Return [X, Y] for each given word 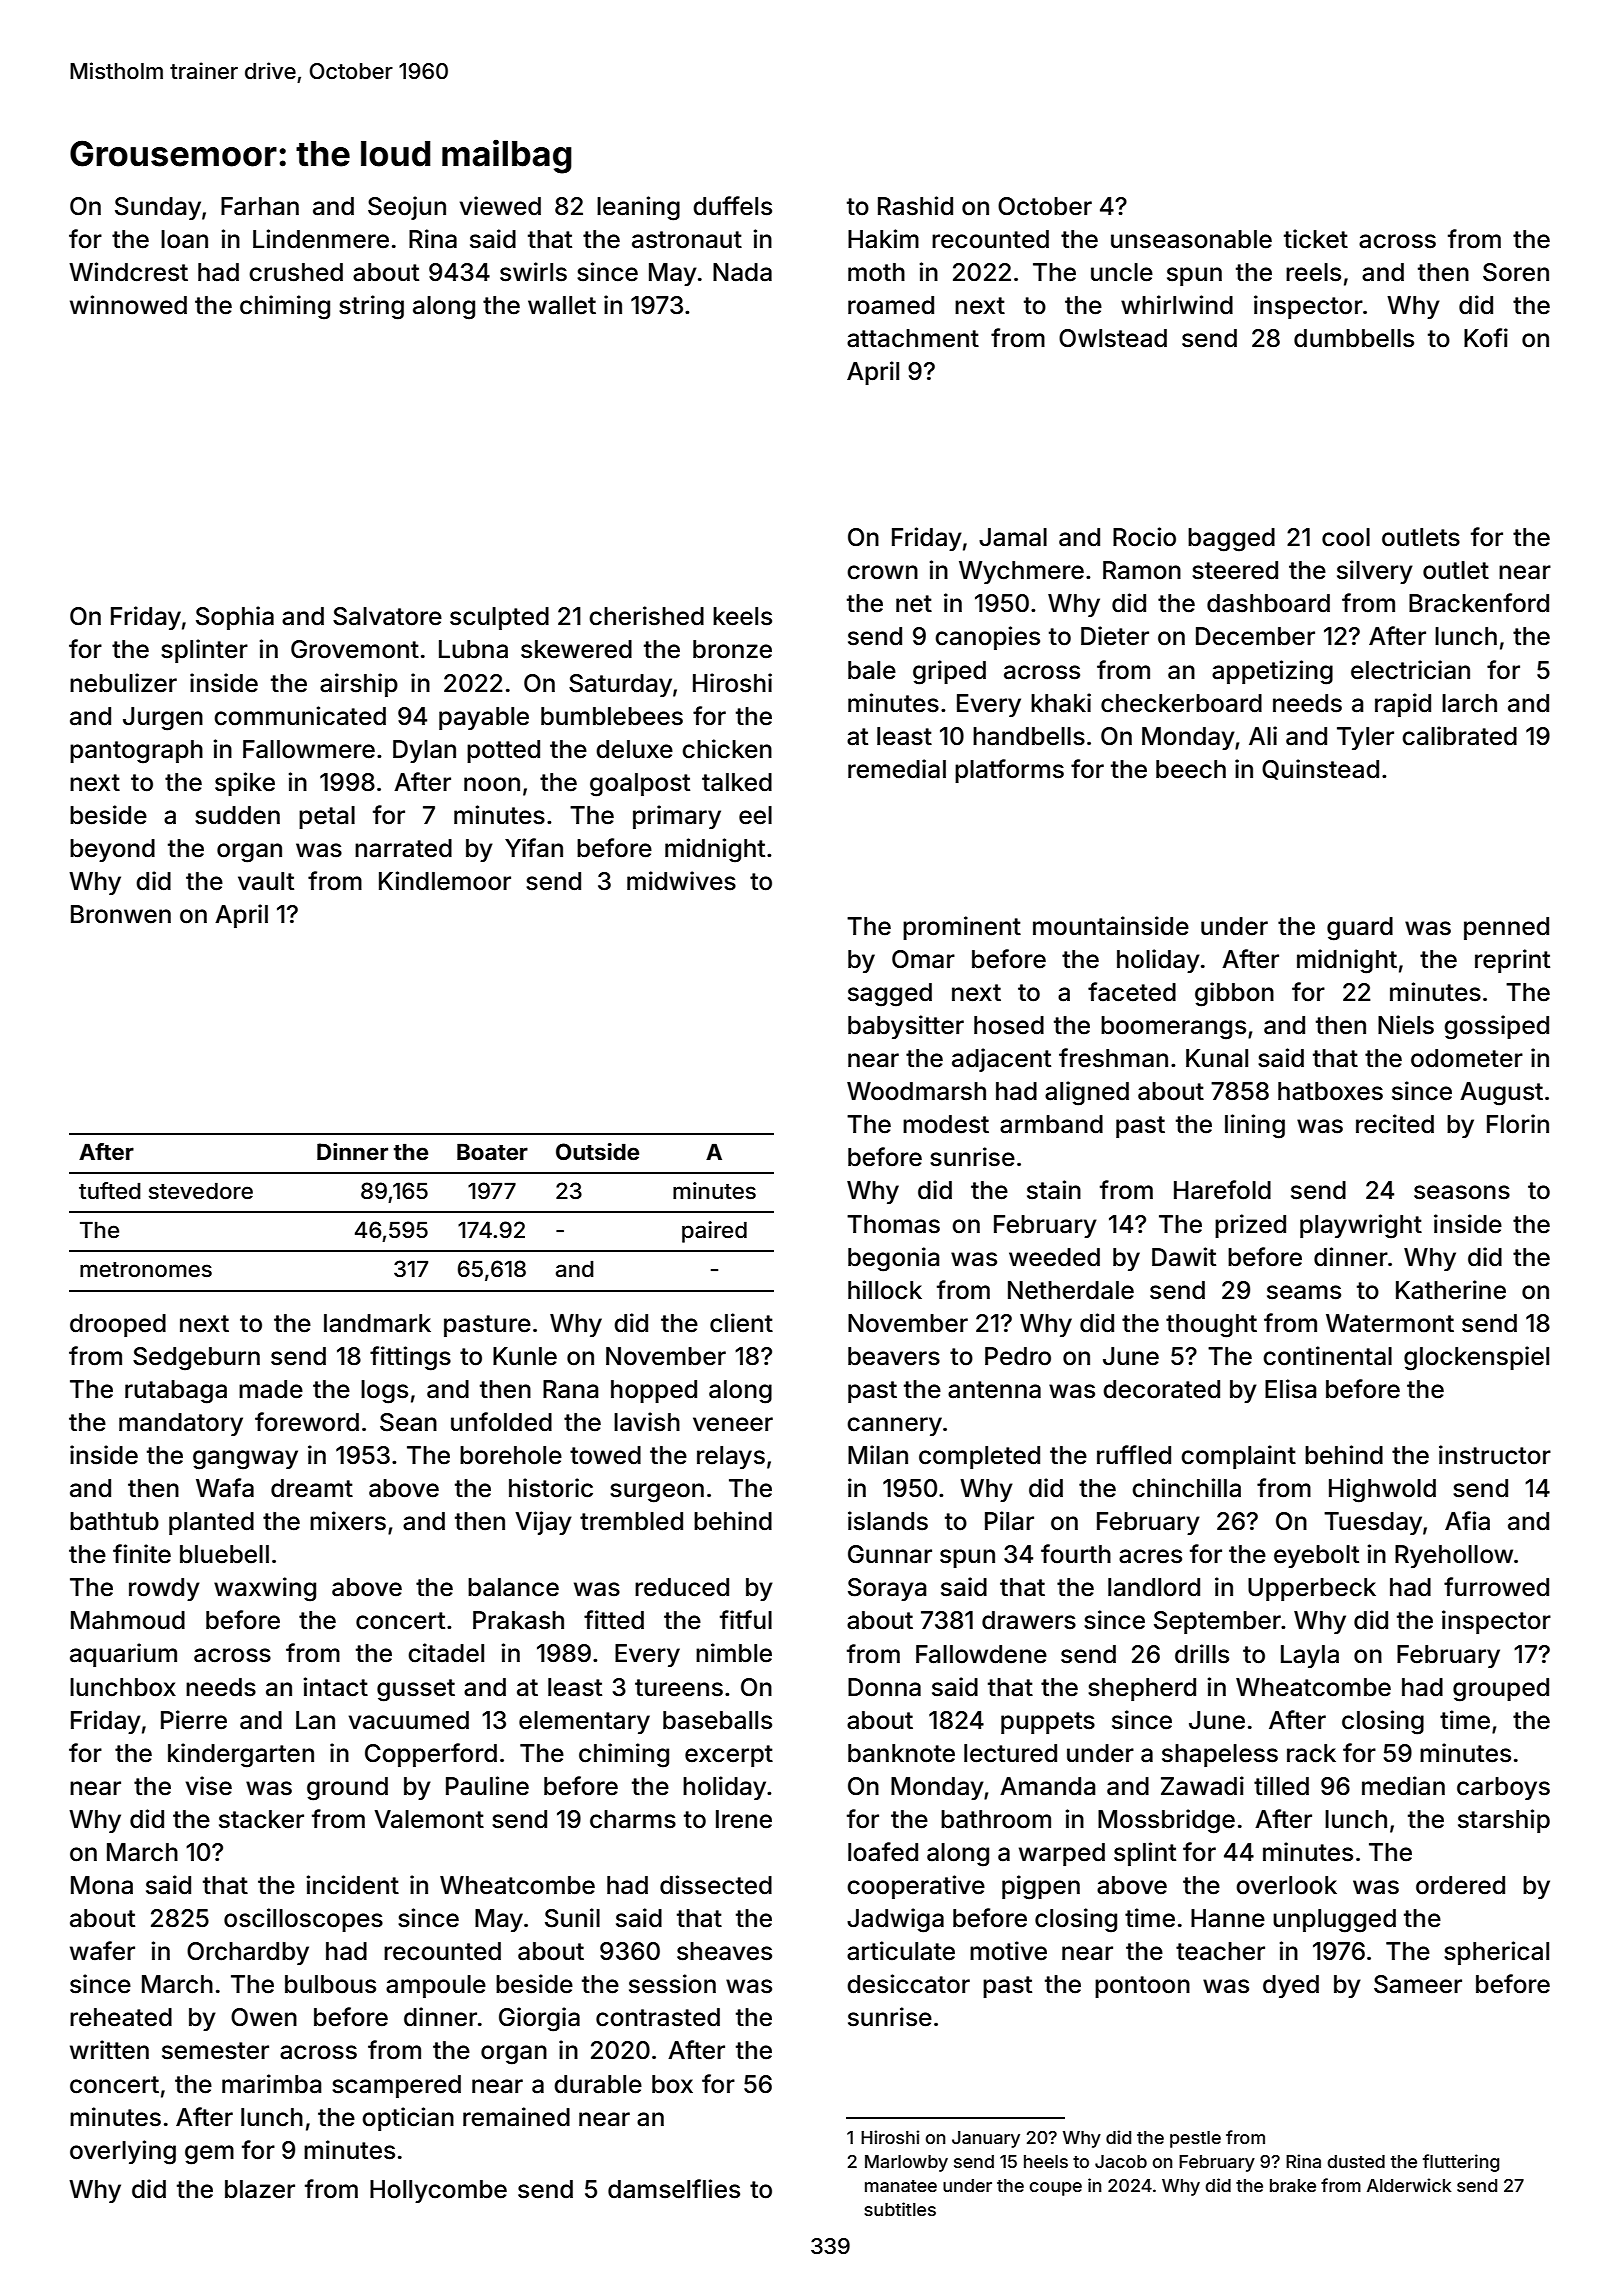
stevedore [201, 1191]
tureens [679, 1688]
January [986, 2139]
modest [946, 1124]
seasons [1462, 1192]
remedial [897, 769]
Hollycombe [438, 2191]
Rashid [915, 206]
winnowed [128, 305]
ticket [1316, 239]
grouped [1501, 1690]
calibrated [1459, 736]
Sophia [235, 618]
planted [211, 1523]
